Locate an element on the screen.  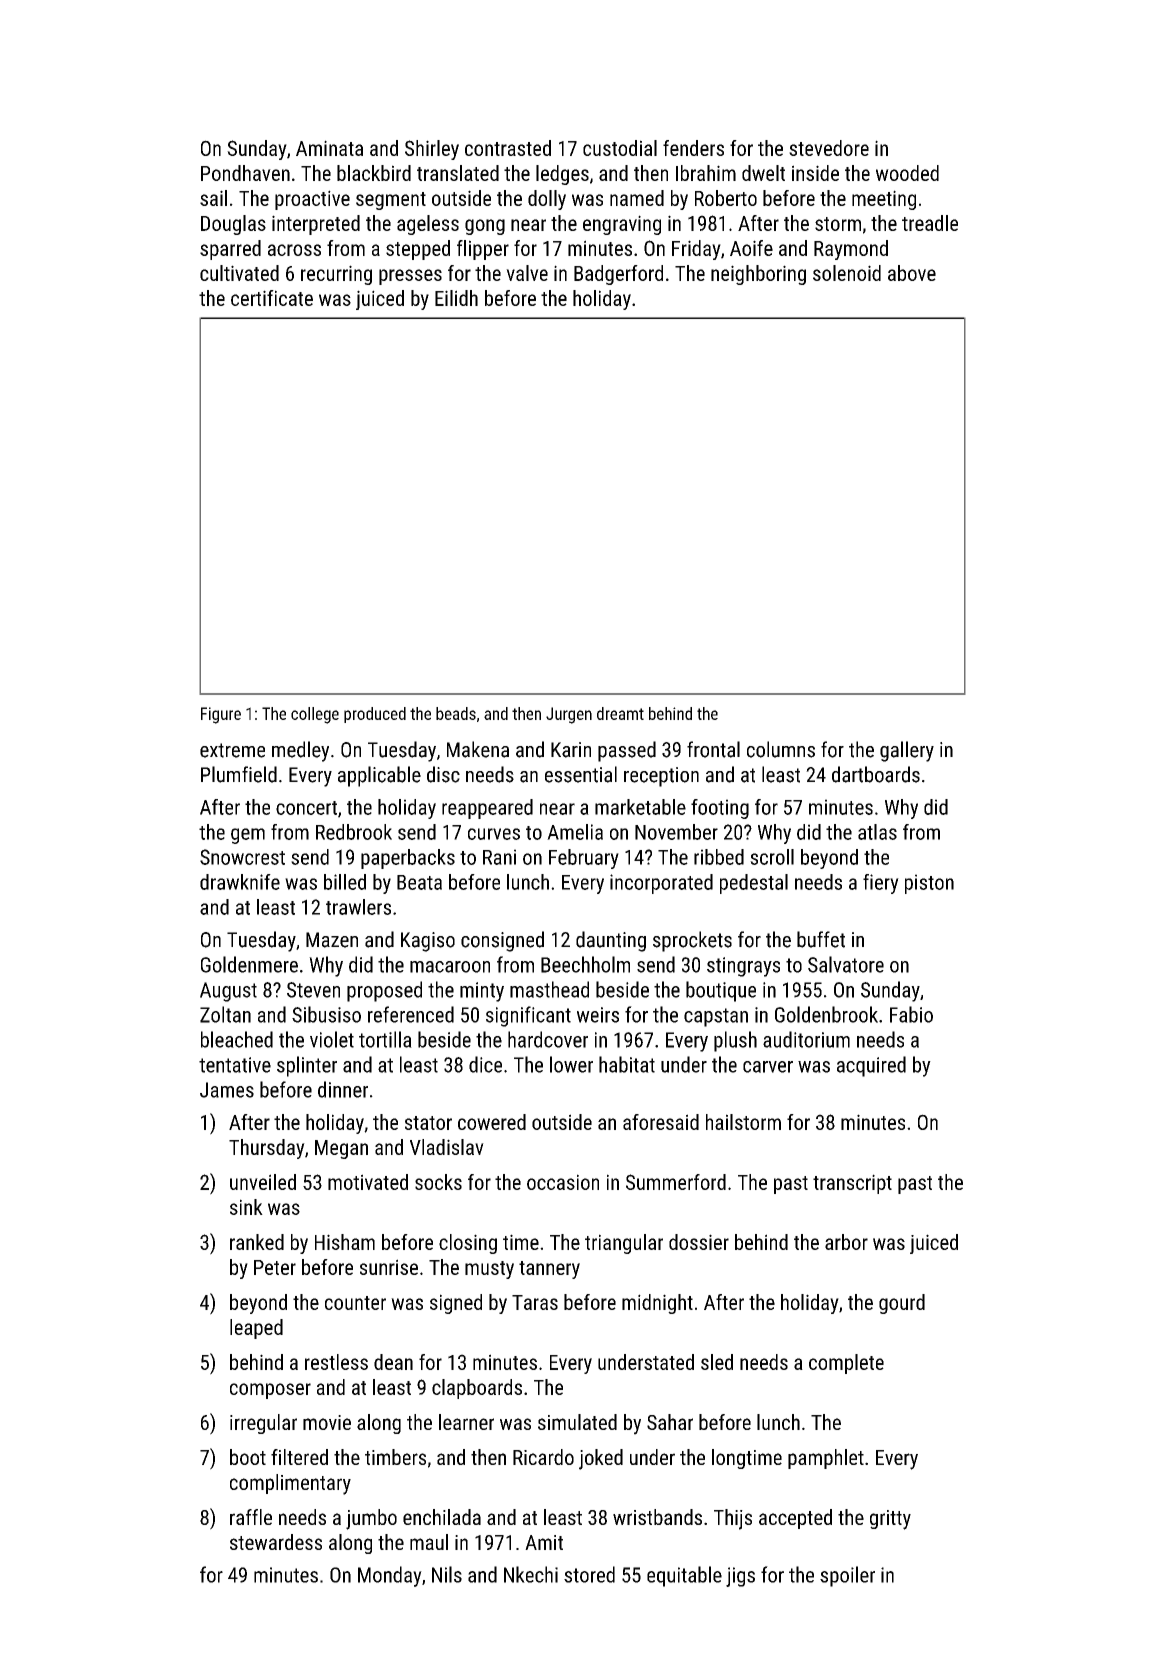
sail is located at coordinates (213, 198).
